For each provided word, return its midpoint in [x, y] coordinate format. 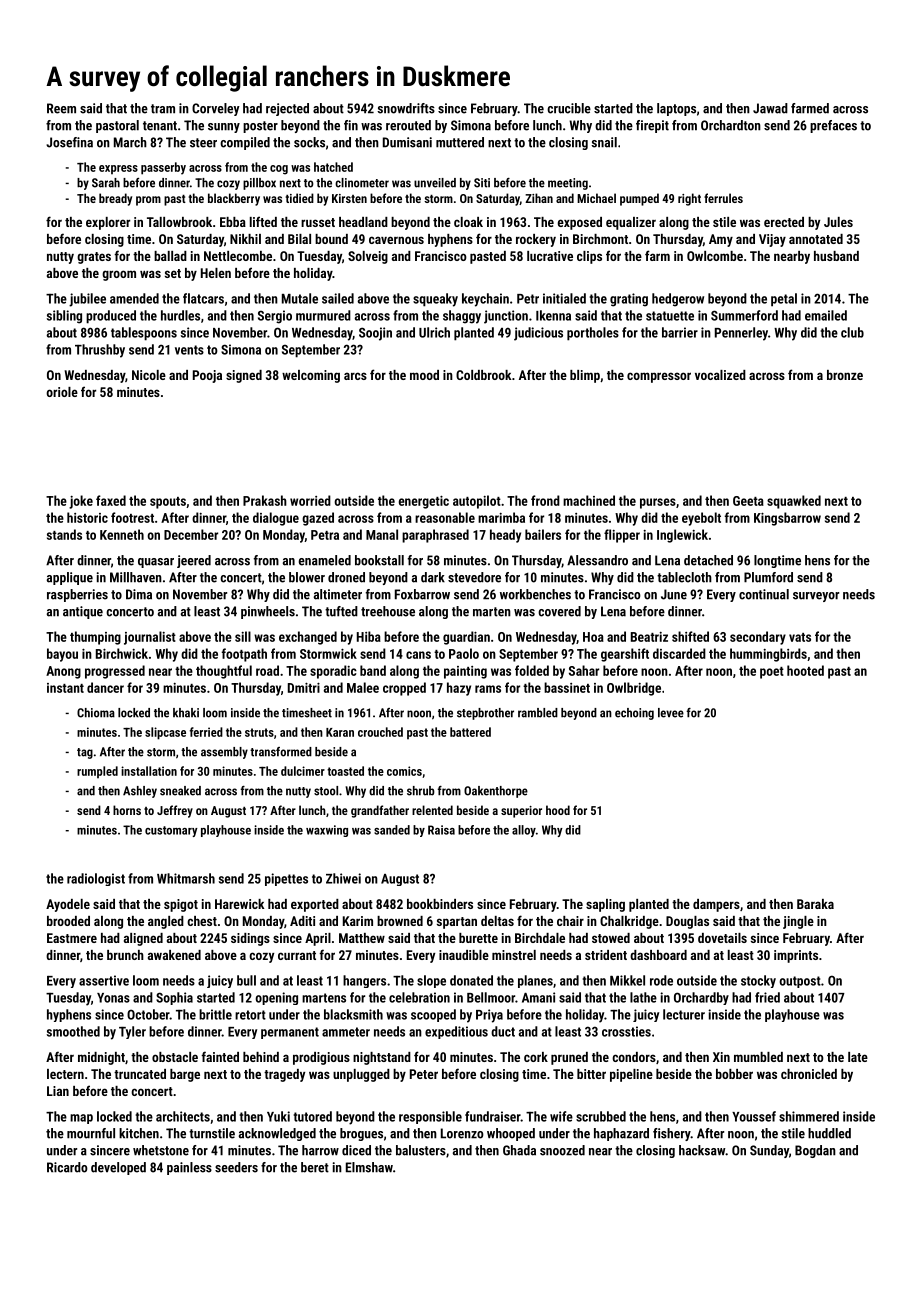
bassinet [567, 687]
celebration [419, 997]
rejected [287, 109]
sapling [605, 905]
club [852, 332]
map [81, 1119]
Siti [482, 183]
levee [671, 713]
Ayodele [68, 905]
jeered [194, 561]
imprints [796, 956]
